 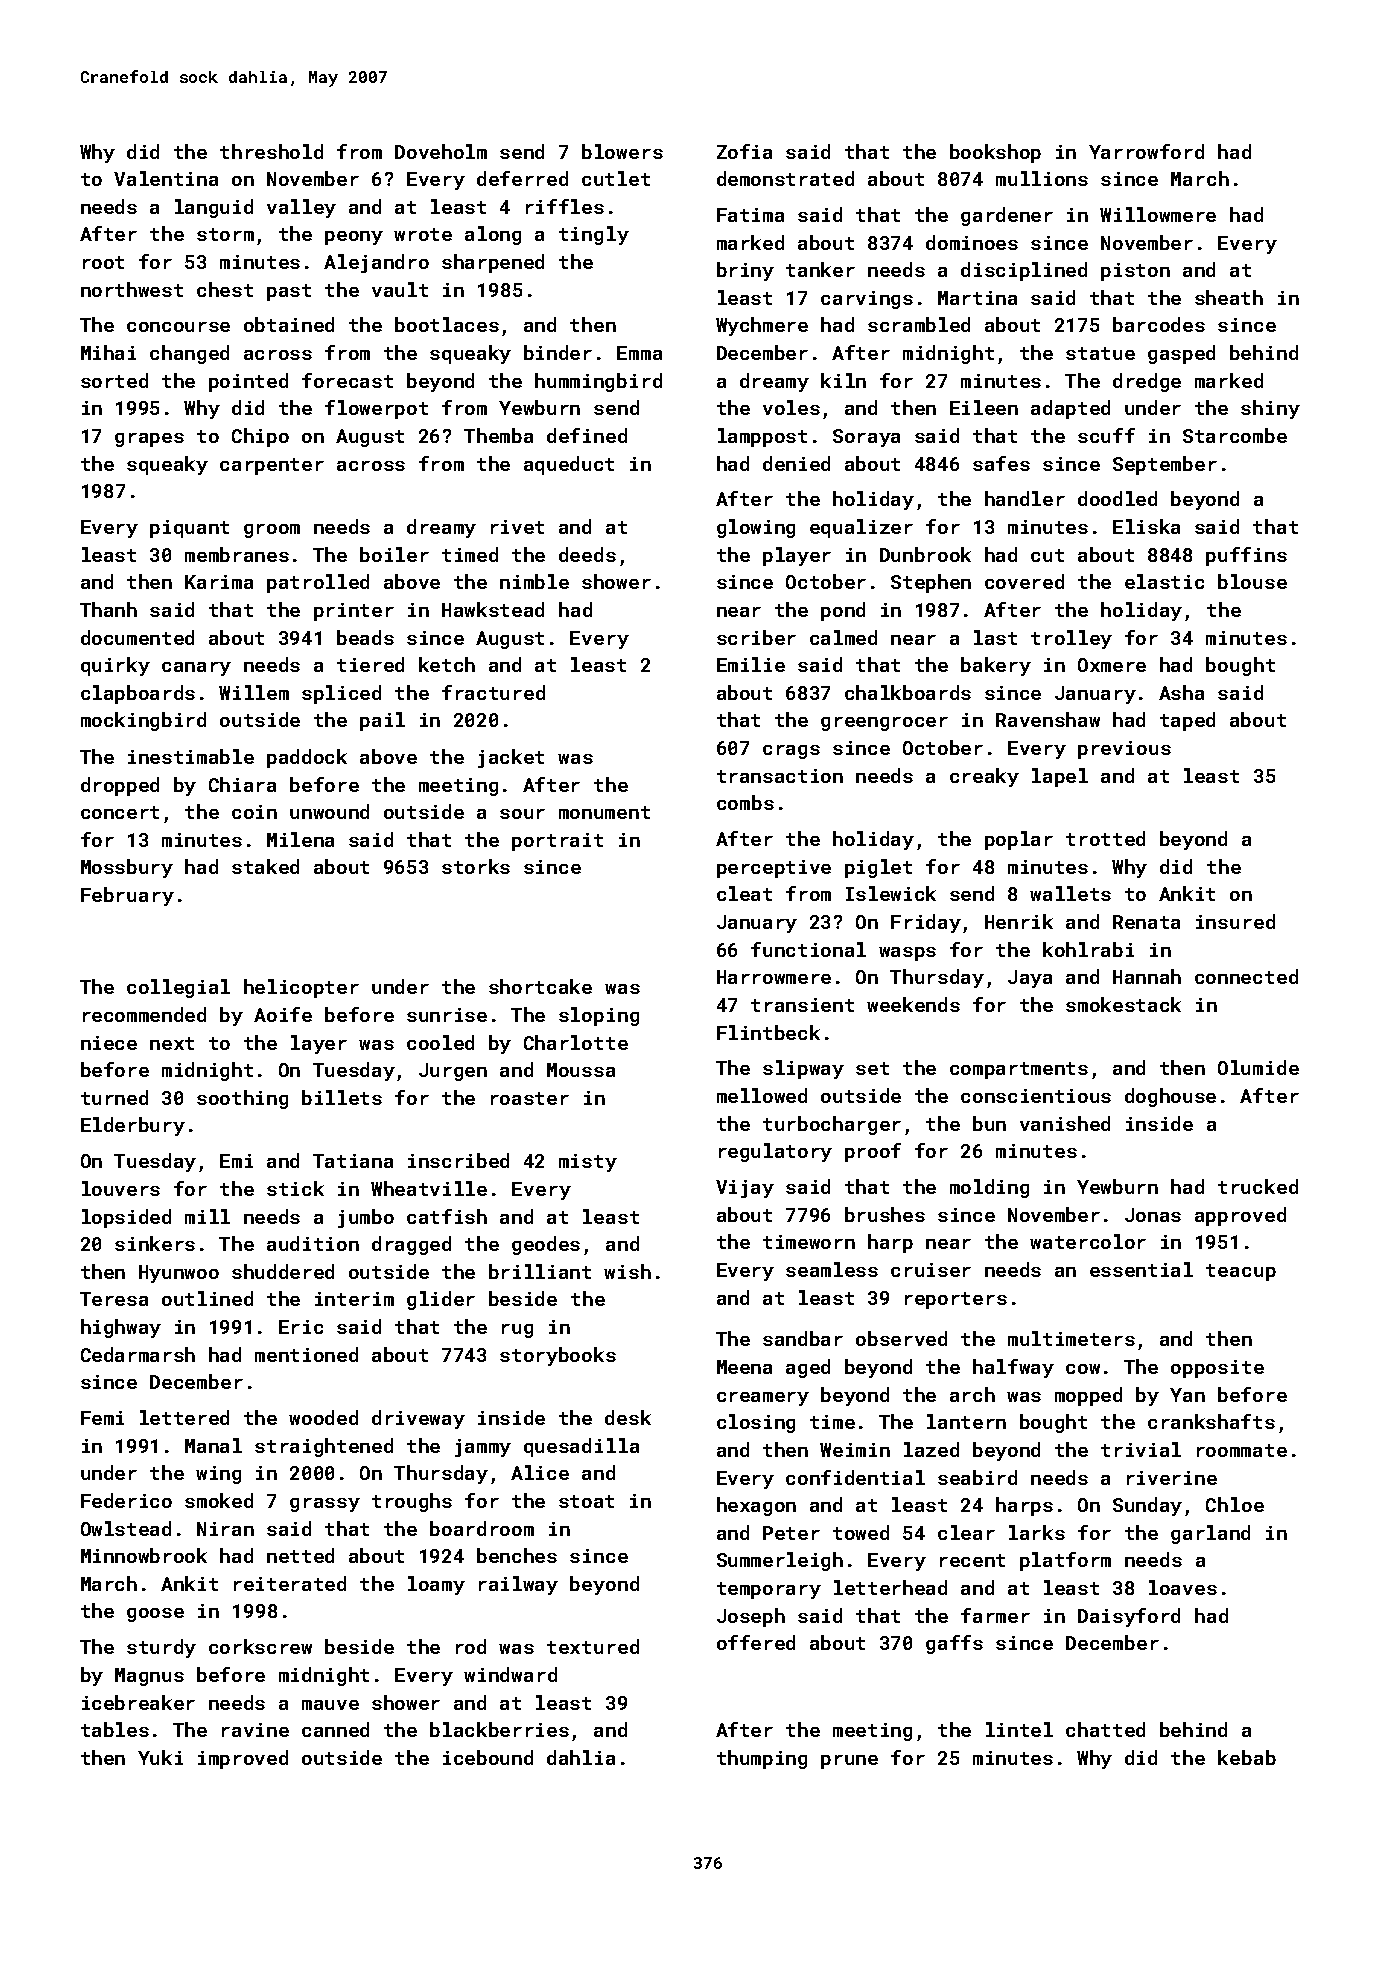 What do you see at coordinates (995, 153) in the screenshot?
I see `bookshop` at bounding box center [995, 153].
